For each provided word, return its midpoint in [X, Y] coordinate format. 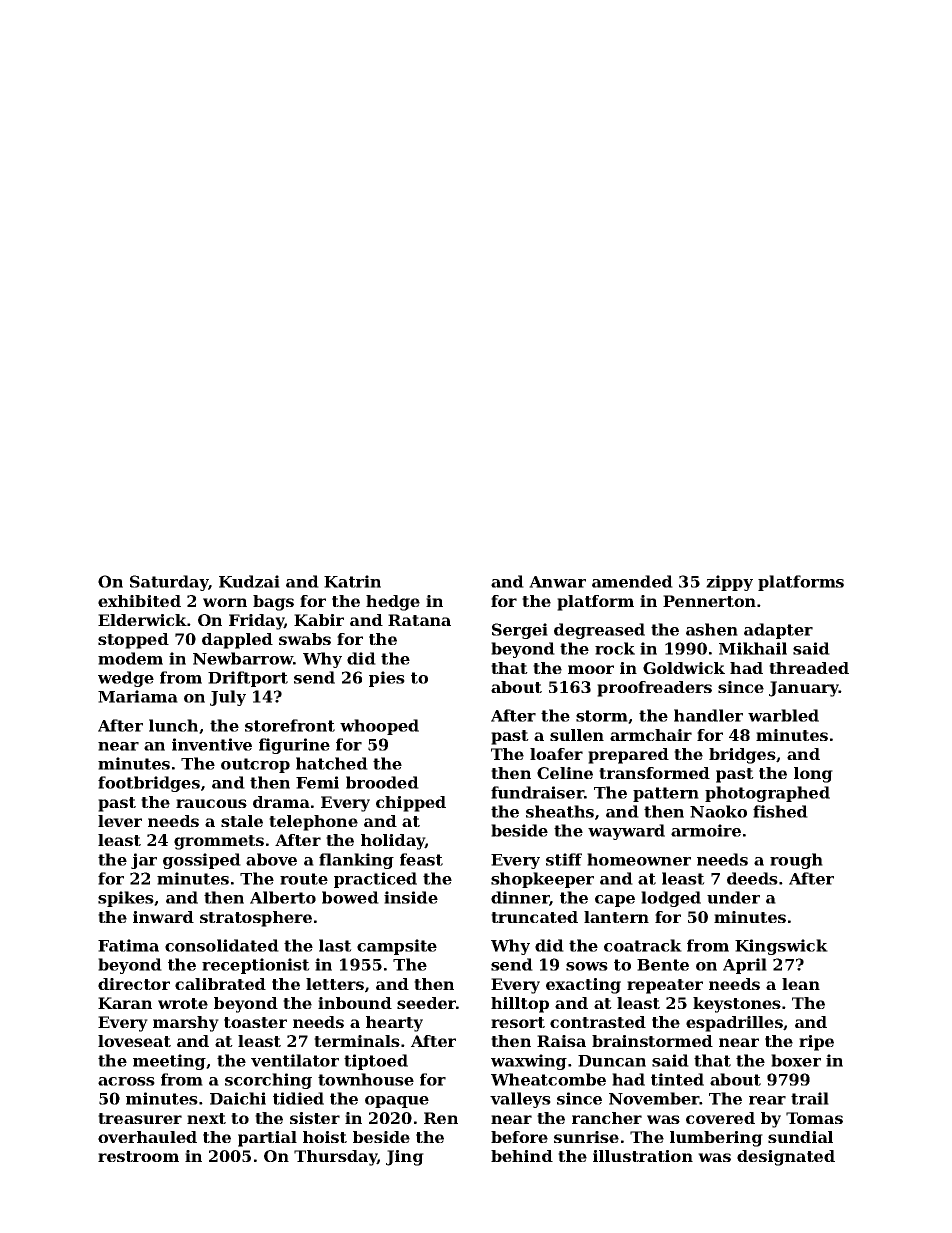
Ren [441, 1118]
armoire [706, 830]
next [206, 1118]
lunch [173, 725]
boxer [796, 1060]
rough [796, 861]
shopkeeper [542, 880]
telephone [313, 823]
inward [163, 917]
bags [273, 603]
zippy [729, 583]
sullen [577, 735]
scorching [268, 1081]
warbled [783, 715]
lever [120, 821]
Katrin [352, 581]
